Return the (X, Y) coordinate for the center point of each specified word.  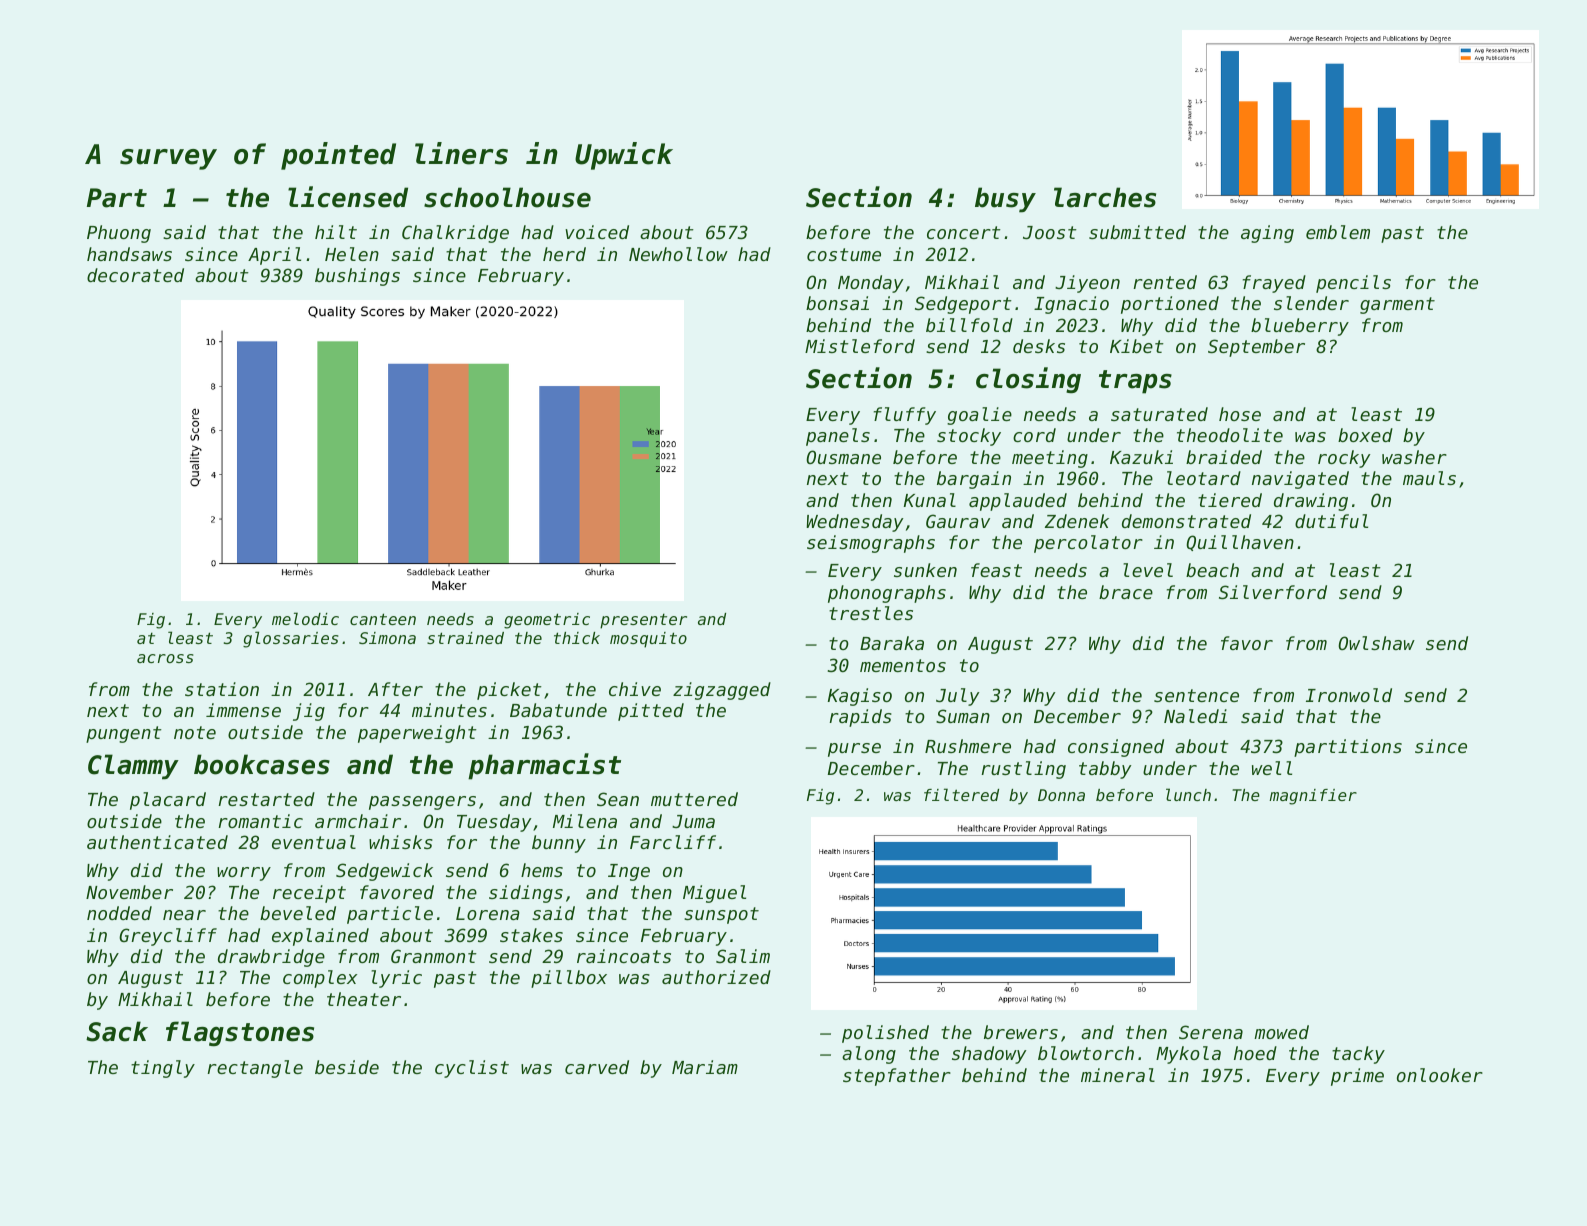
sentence (1196, 695)
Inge (629, 872)
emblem (1338, 232)
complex (320, 979)
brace (1126, 592)
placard (168, 801)
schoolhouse (507, 197)
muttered (694, 799)
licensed (348, 197)
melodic (305, 618)
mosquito (648, 640)
